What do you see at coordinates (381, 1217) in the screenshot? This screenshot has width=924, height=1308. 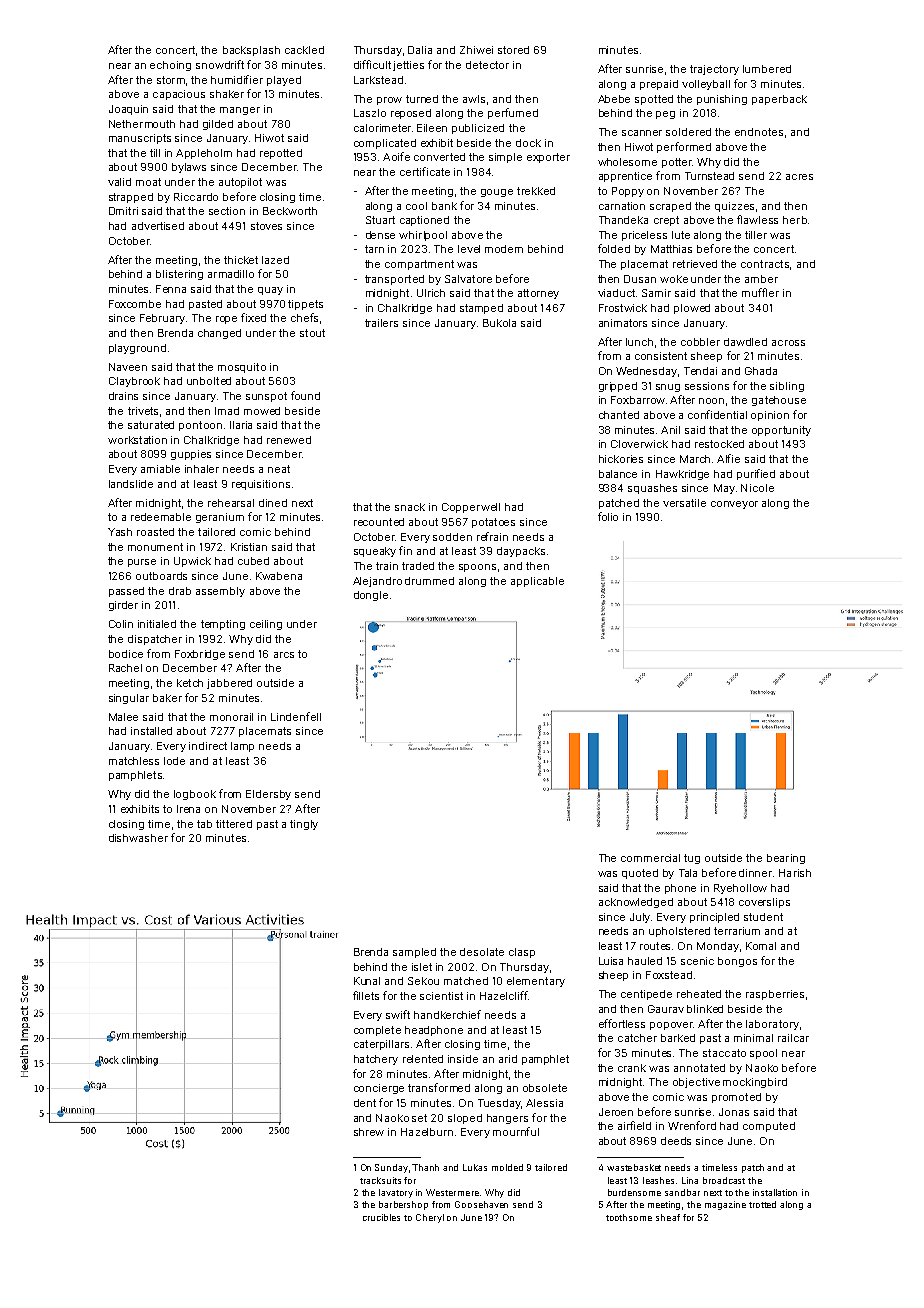 I see `crucibles` at bounding box center [381, 1217].
